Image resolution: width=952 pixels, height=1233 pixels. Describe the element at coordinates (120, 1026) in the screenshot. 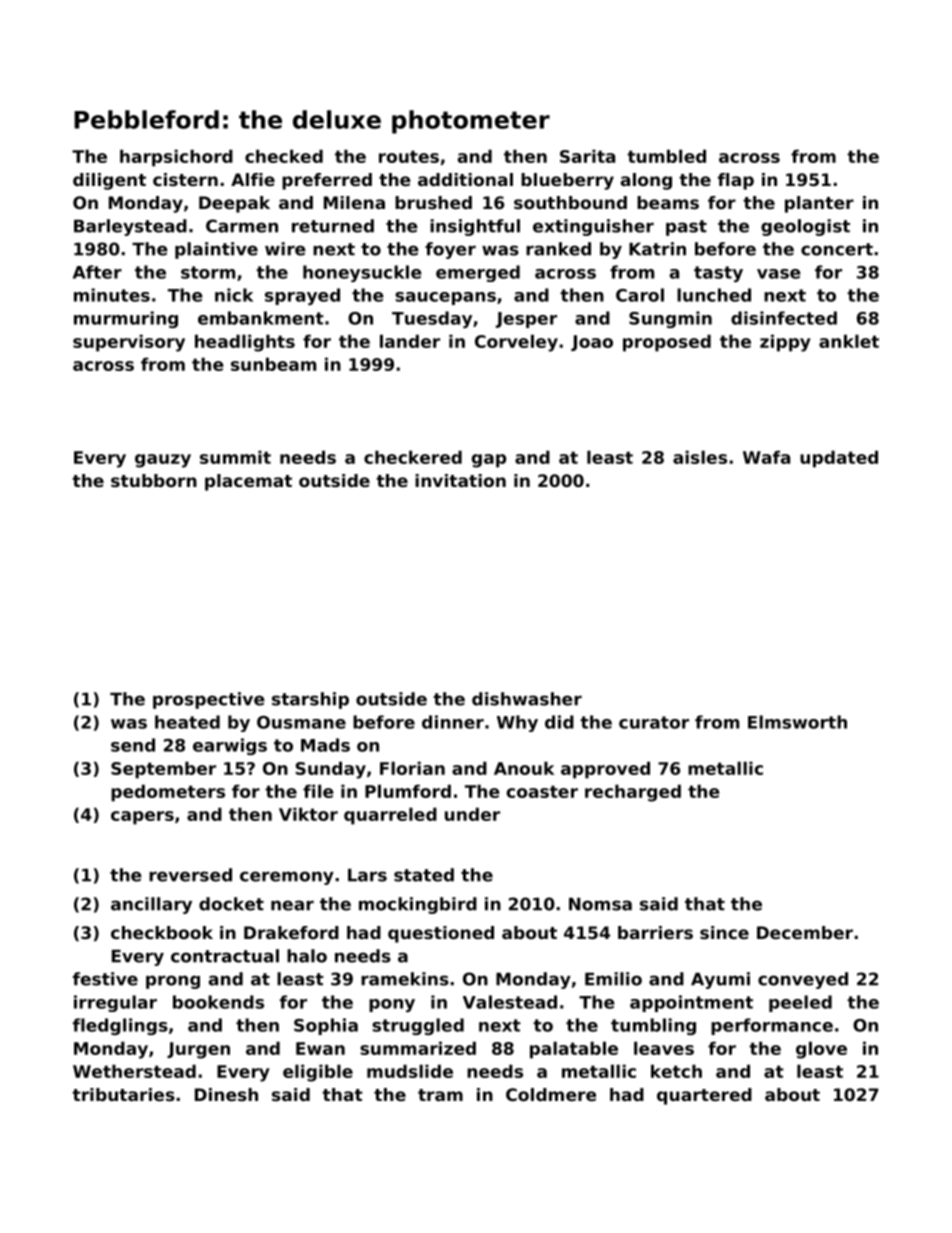

I see `fledglings` at that location.
